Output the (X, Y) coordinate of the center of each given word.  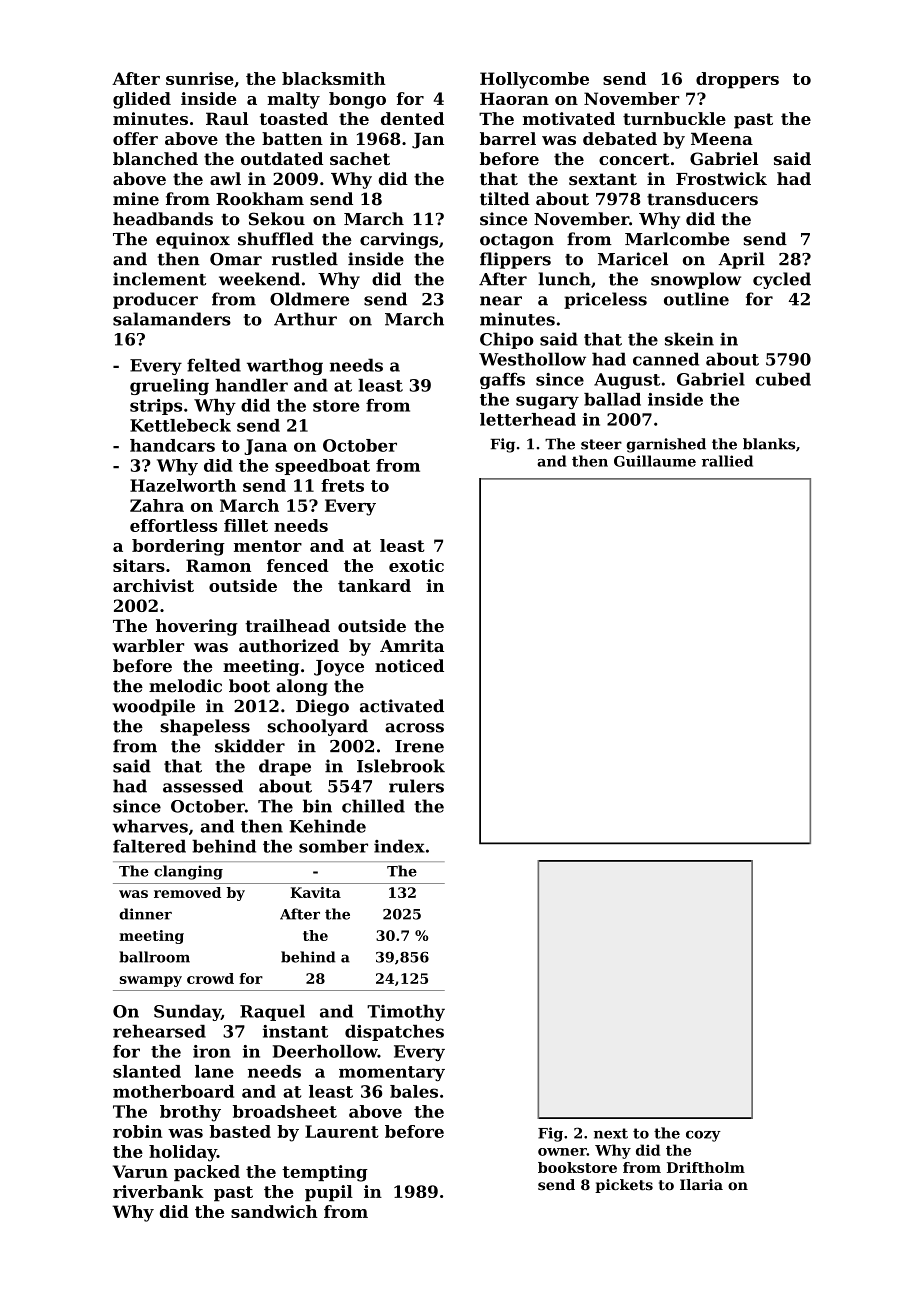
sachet (360, 158)
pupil (329, 1193)
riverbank (158, 1191)
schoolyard (318, 727)
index (399, 846)
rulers (416, 786)
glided (142, 100)
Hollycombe (534, 80)
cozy (703, 1136)
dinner (145, 914)
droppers (737, 80)
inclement (159, 279)
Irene (419, 746)
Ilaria (701, 1184)
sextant (603, 179)
